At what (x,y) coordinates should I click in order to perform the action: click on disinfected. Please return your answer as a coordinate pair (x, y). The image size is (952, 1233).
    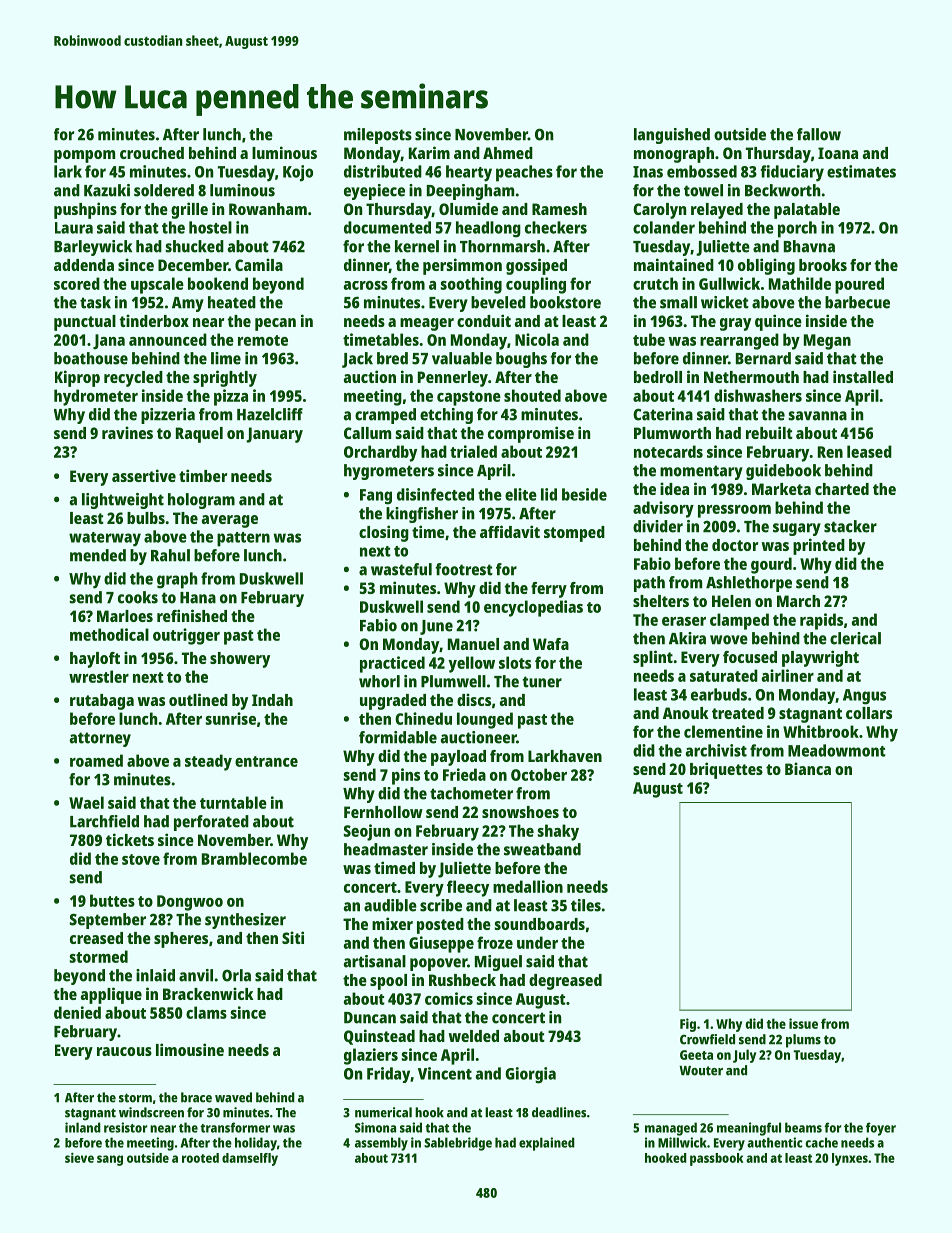
    Looking at the image, I should click on (435, 494).
